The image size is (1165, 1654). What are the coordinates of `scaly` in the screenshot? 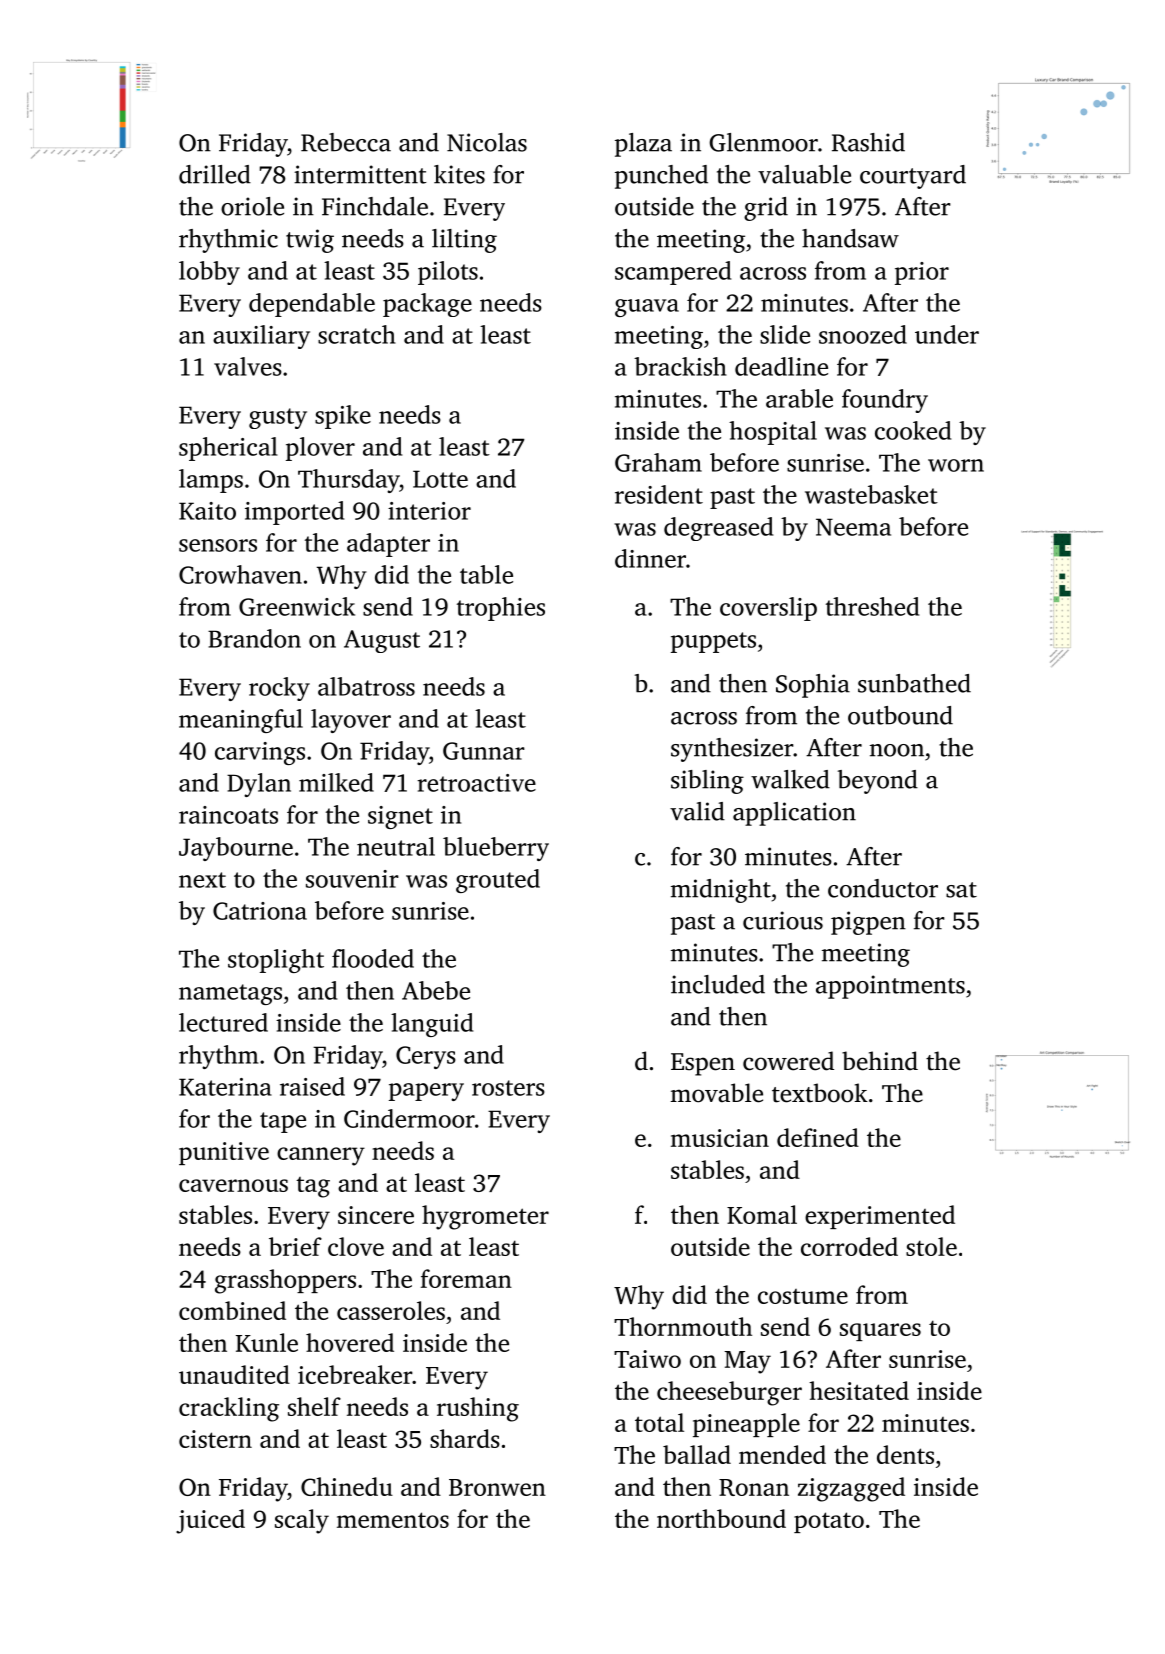 It's located at (302, 1521).
